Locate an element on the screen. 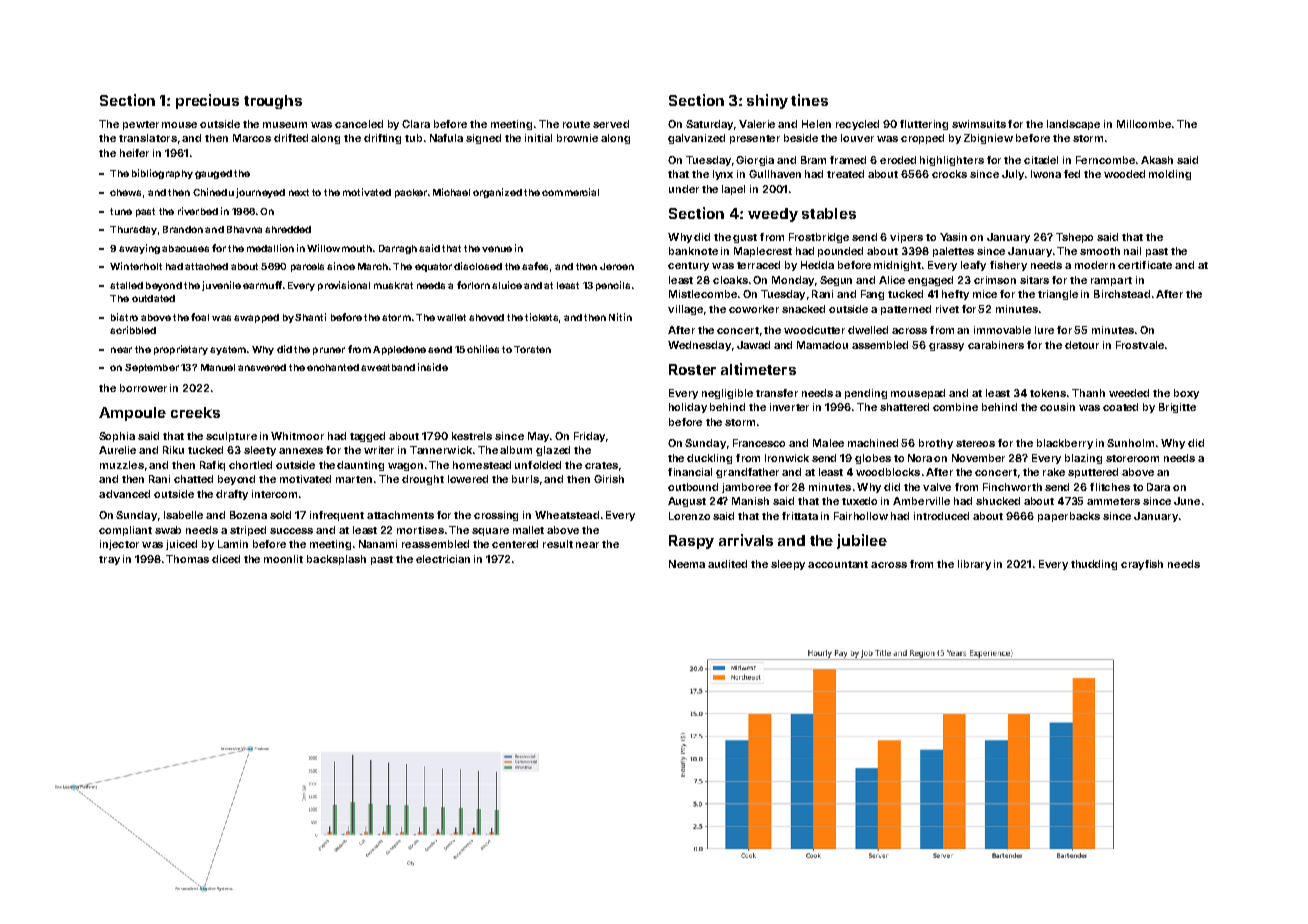 The image size is (1308, 924). inside is located at coordinates (433, 367).
